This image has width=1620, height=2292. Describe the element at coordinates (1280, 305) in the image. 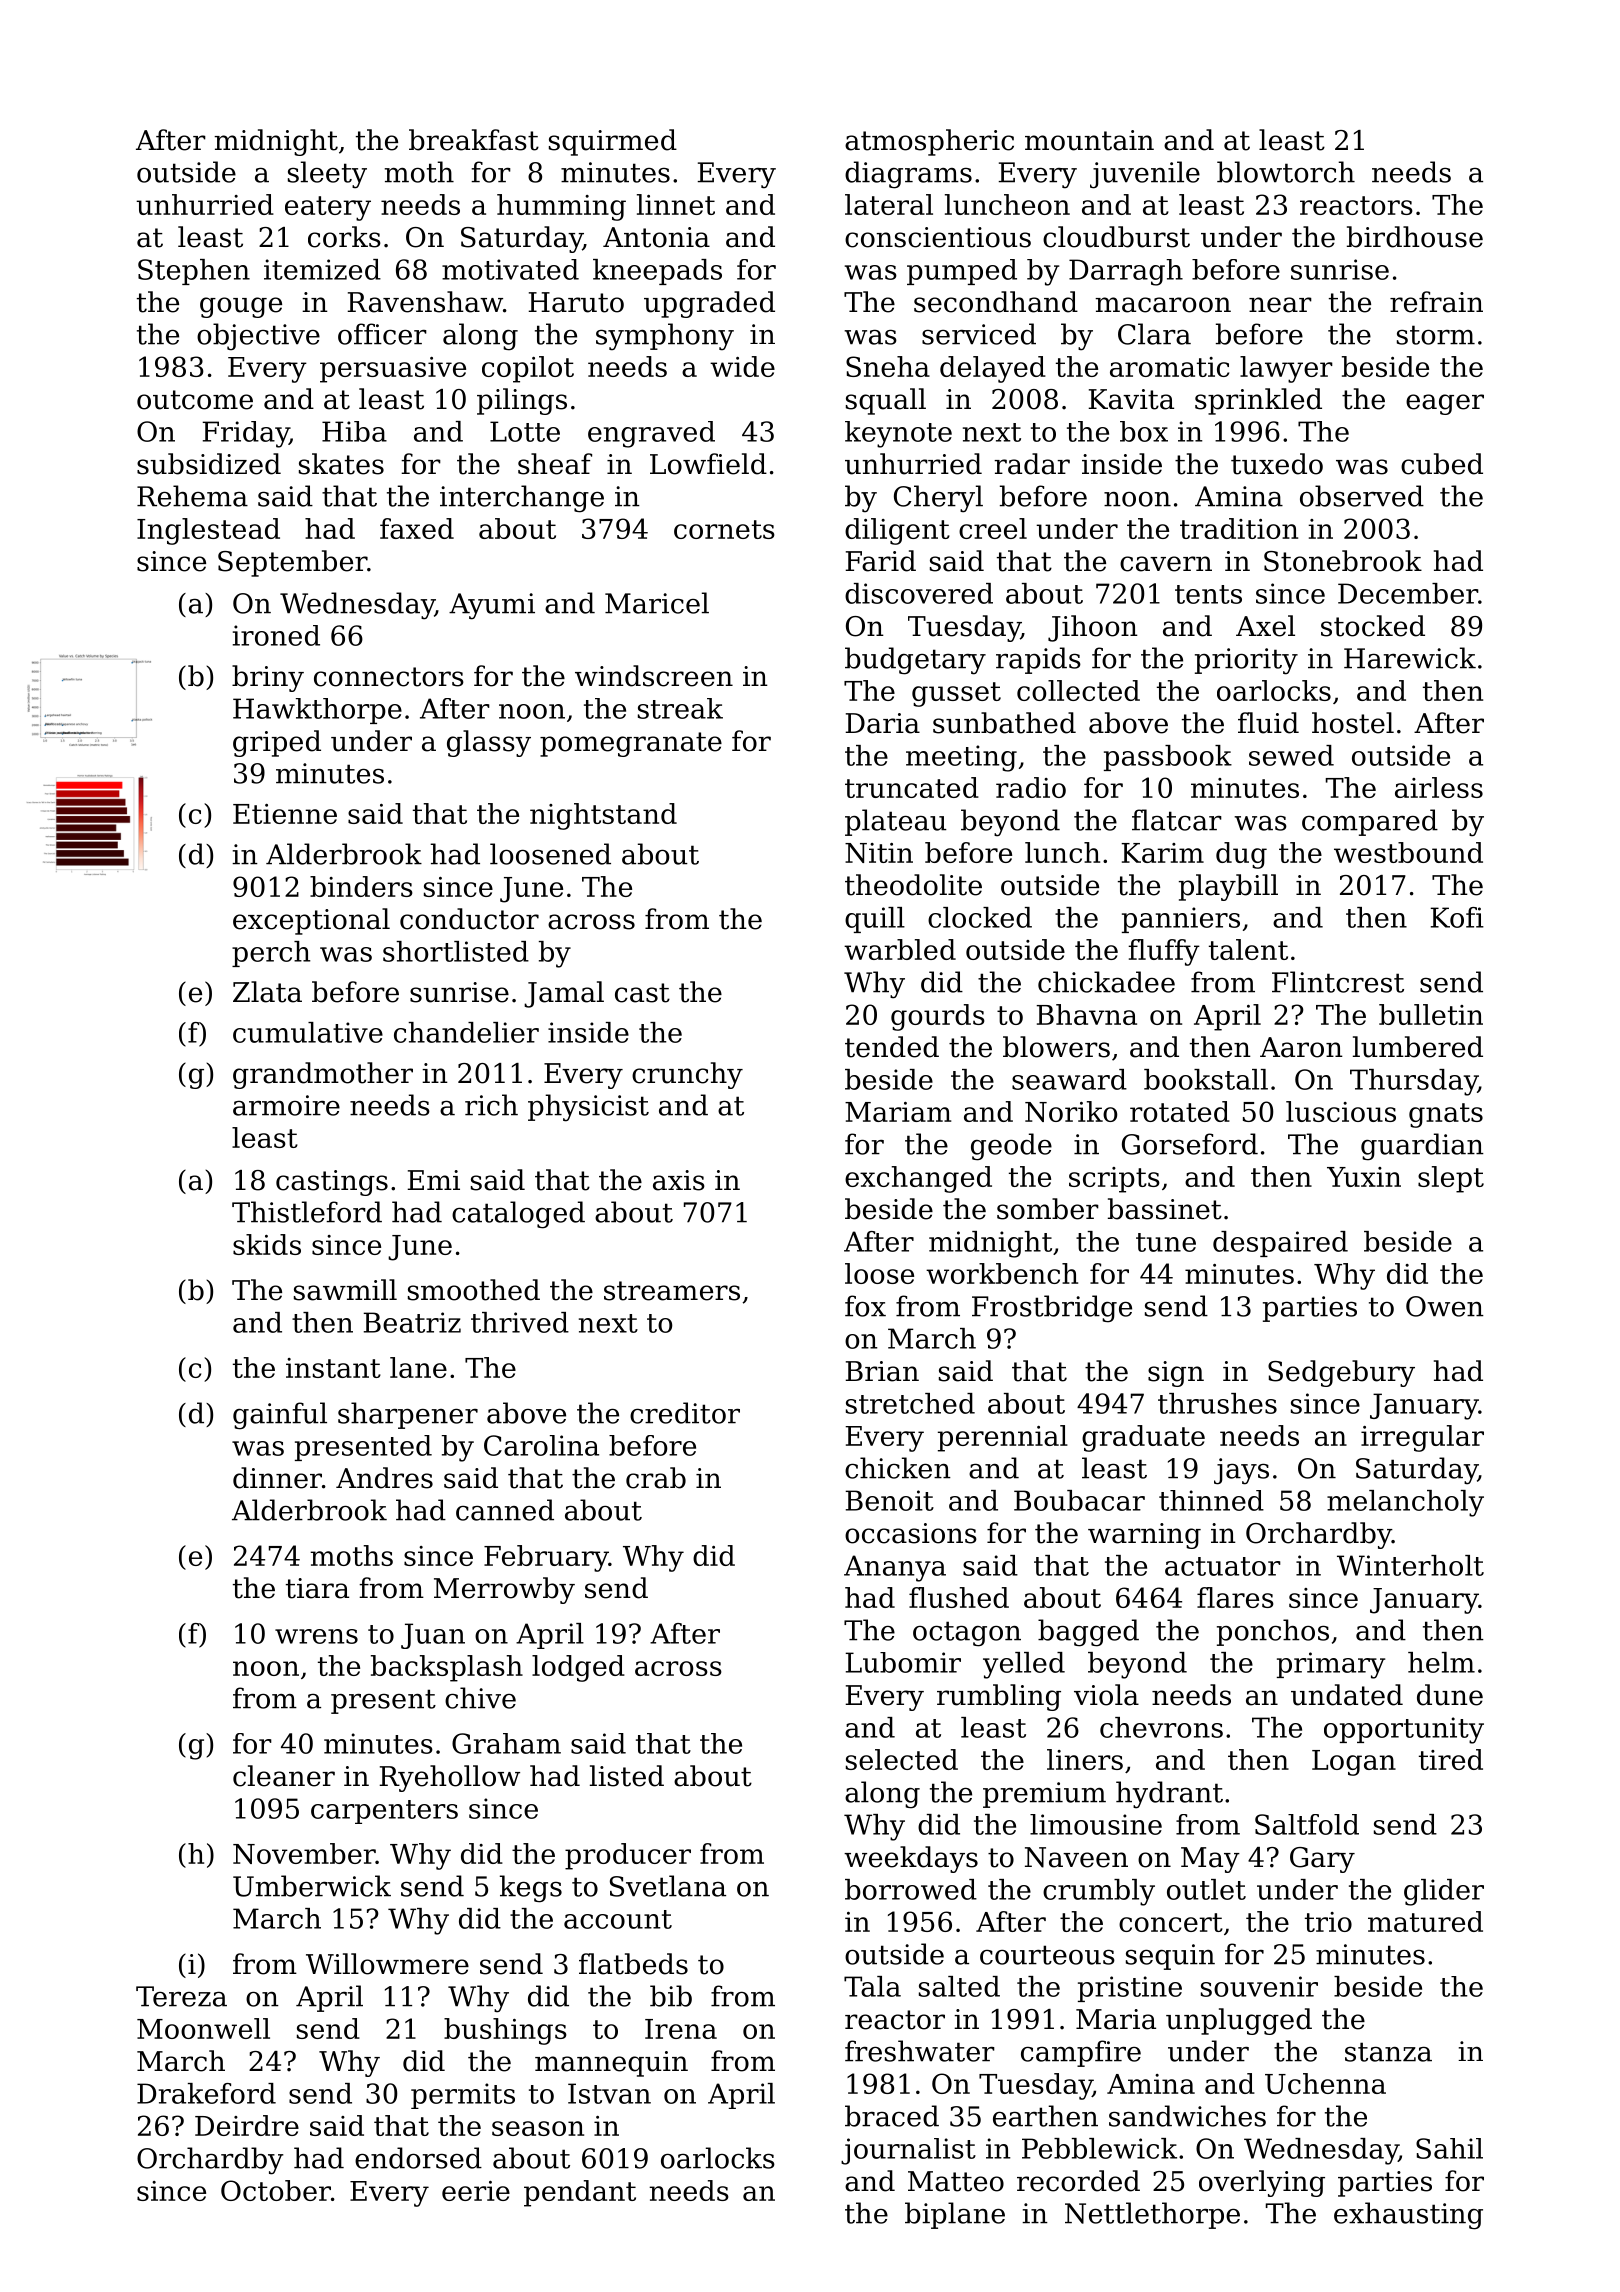

I see `near` at that location.
